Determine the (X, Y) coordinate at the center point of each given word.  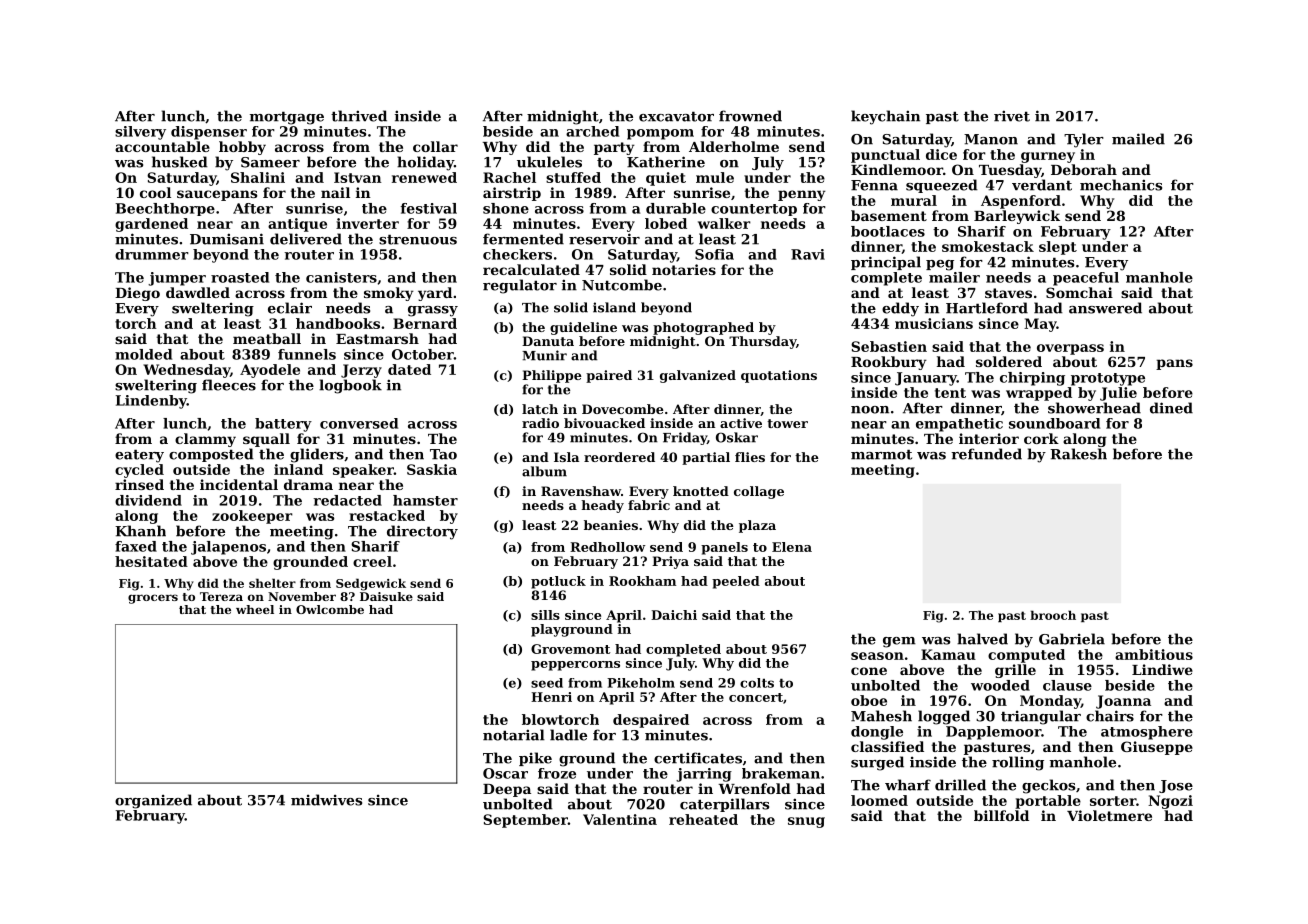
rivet (1012, 116)
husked (180, 162)
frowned (750, 116)
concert (756, 697)
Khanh (140, 531)
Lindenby (151, 402)
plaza (757, 526)
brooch (1053, 615)
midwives (326, 800)
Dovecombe (623, 409)
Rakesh (1078, 454)
